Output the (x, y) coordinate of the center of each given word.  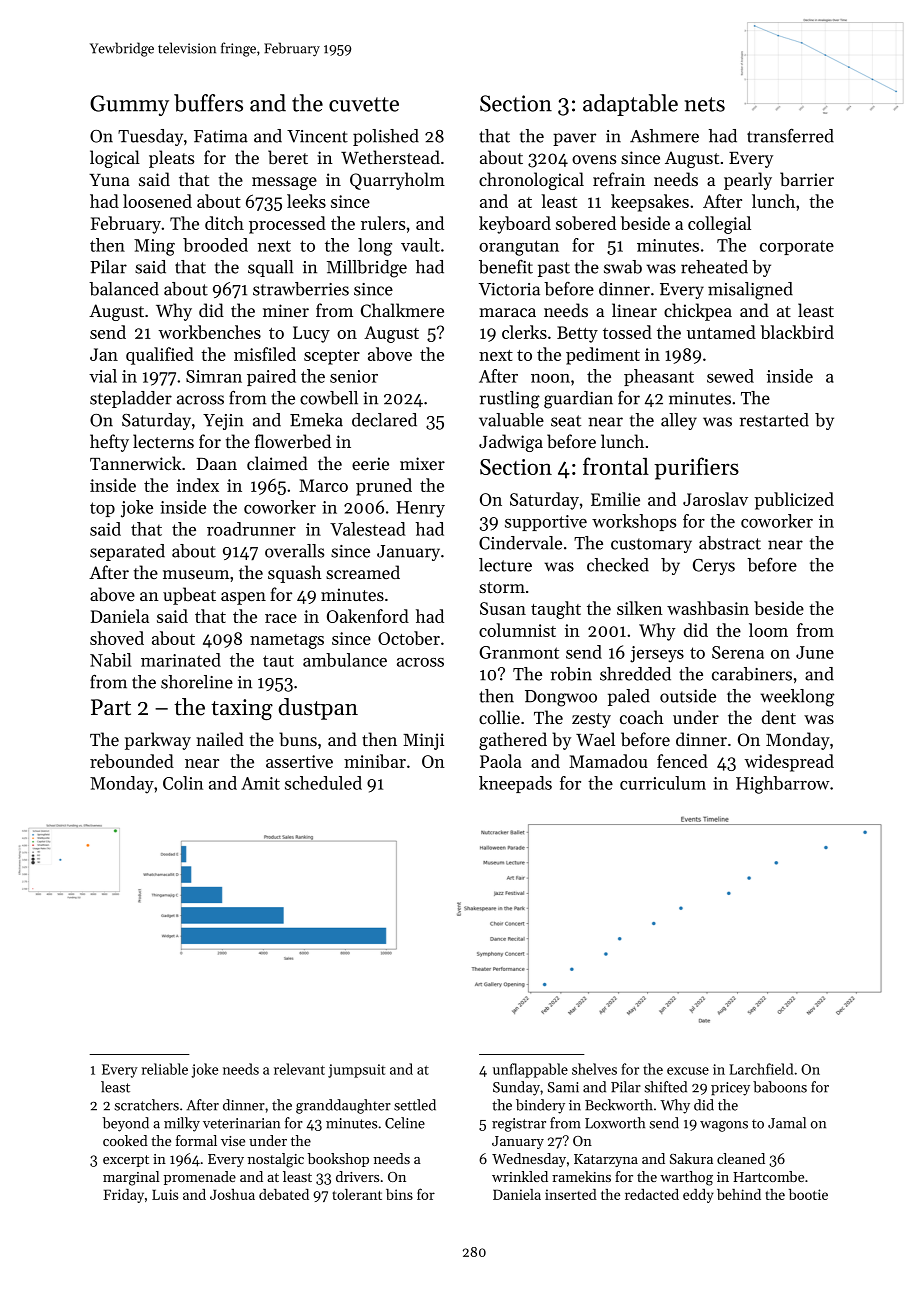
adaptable (630, 105)
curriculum (663, 783)
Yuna (109, 180)
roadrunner (251, 529)
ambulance (345, 660)
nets (705, 104)
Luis (165, 1194)
